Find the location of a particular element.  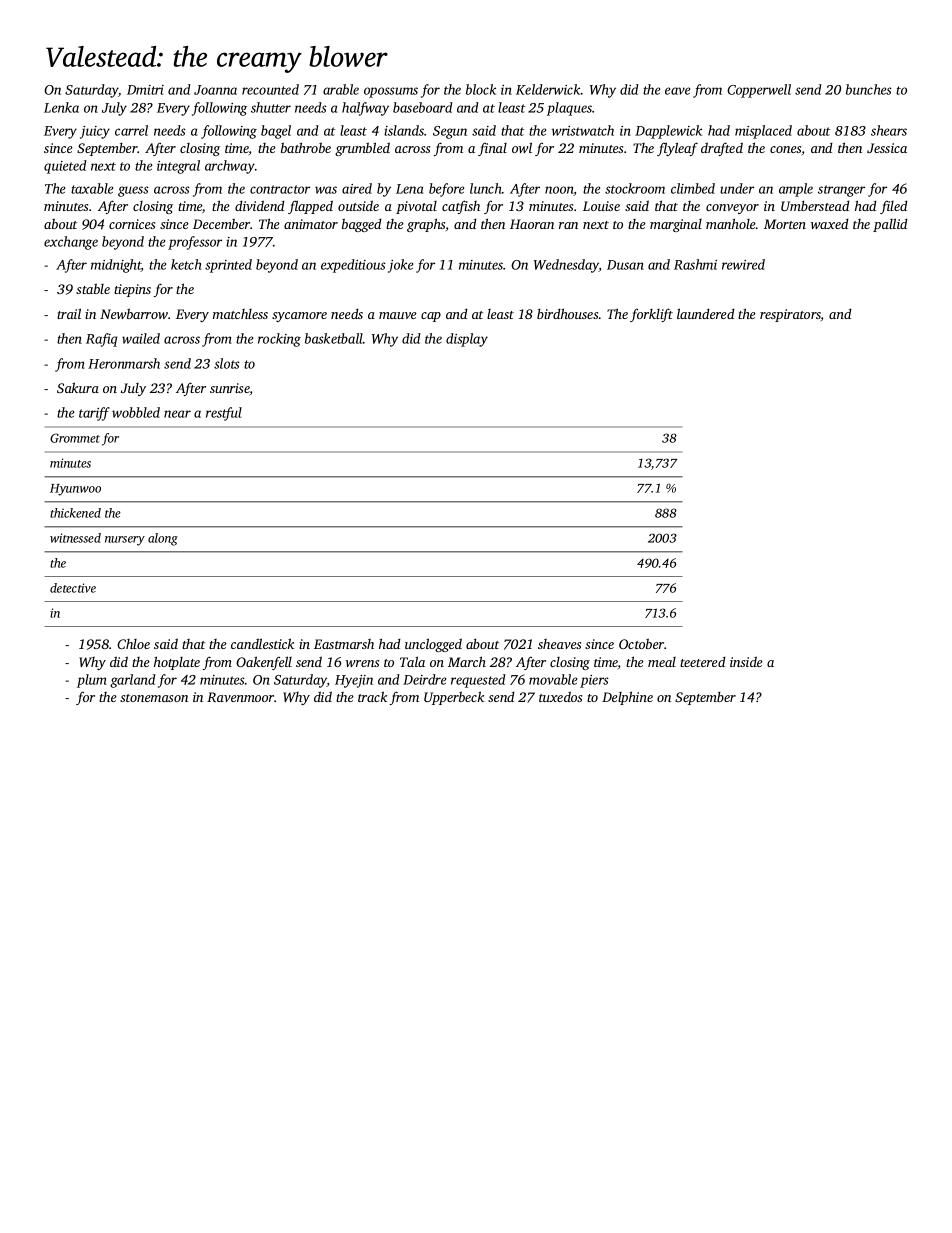

hotplate is located at coordinates (177, 663).
